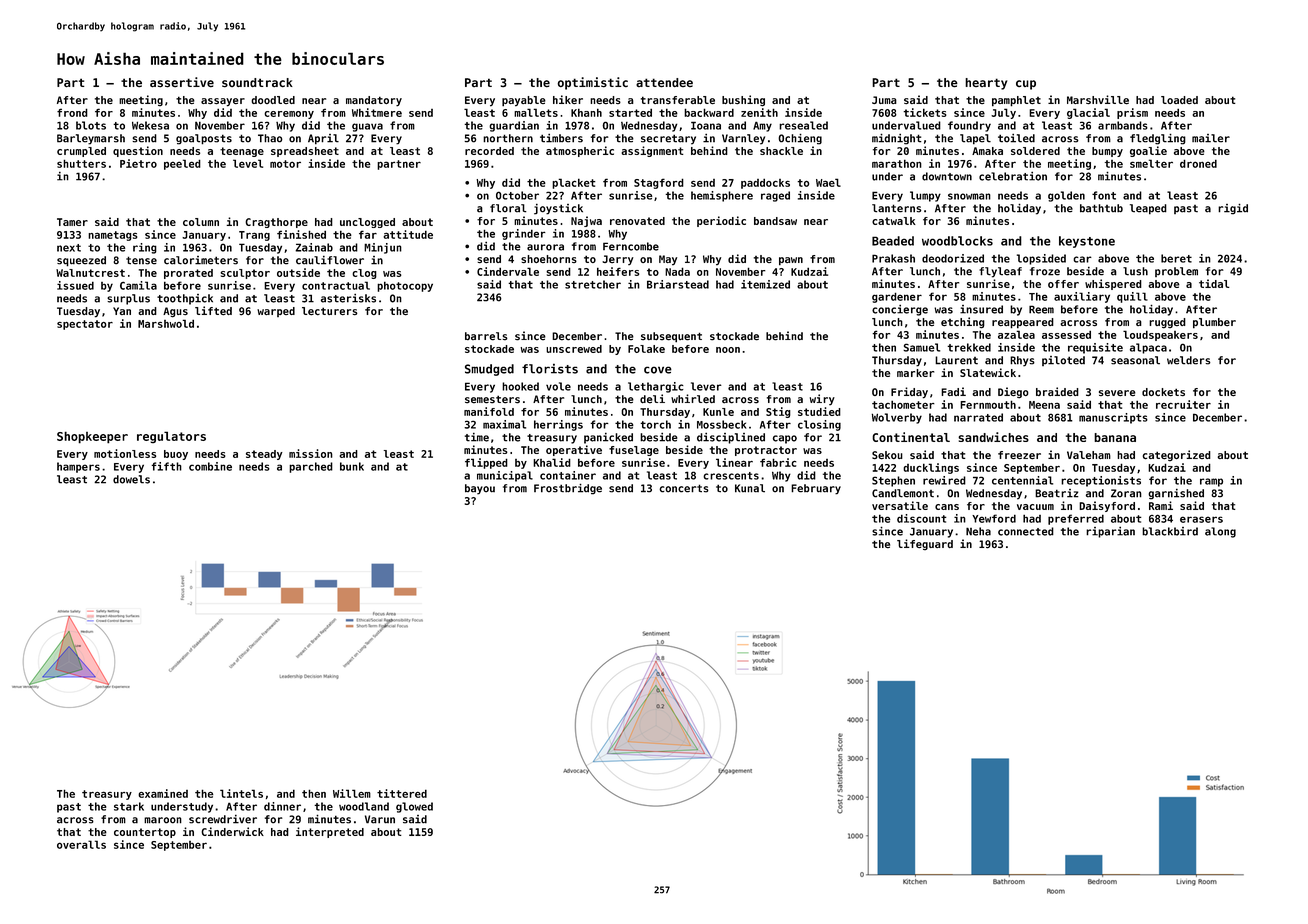 Image resolution: width=1308 pixels, height=924 pixels. What do you see at coordinates (593, 83) in the screenshot?
I see `optimistic` at bounding box center [593, 83].
